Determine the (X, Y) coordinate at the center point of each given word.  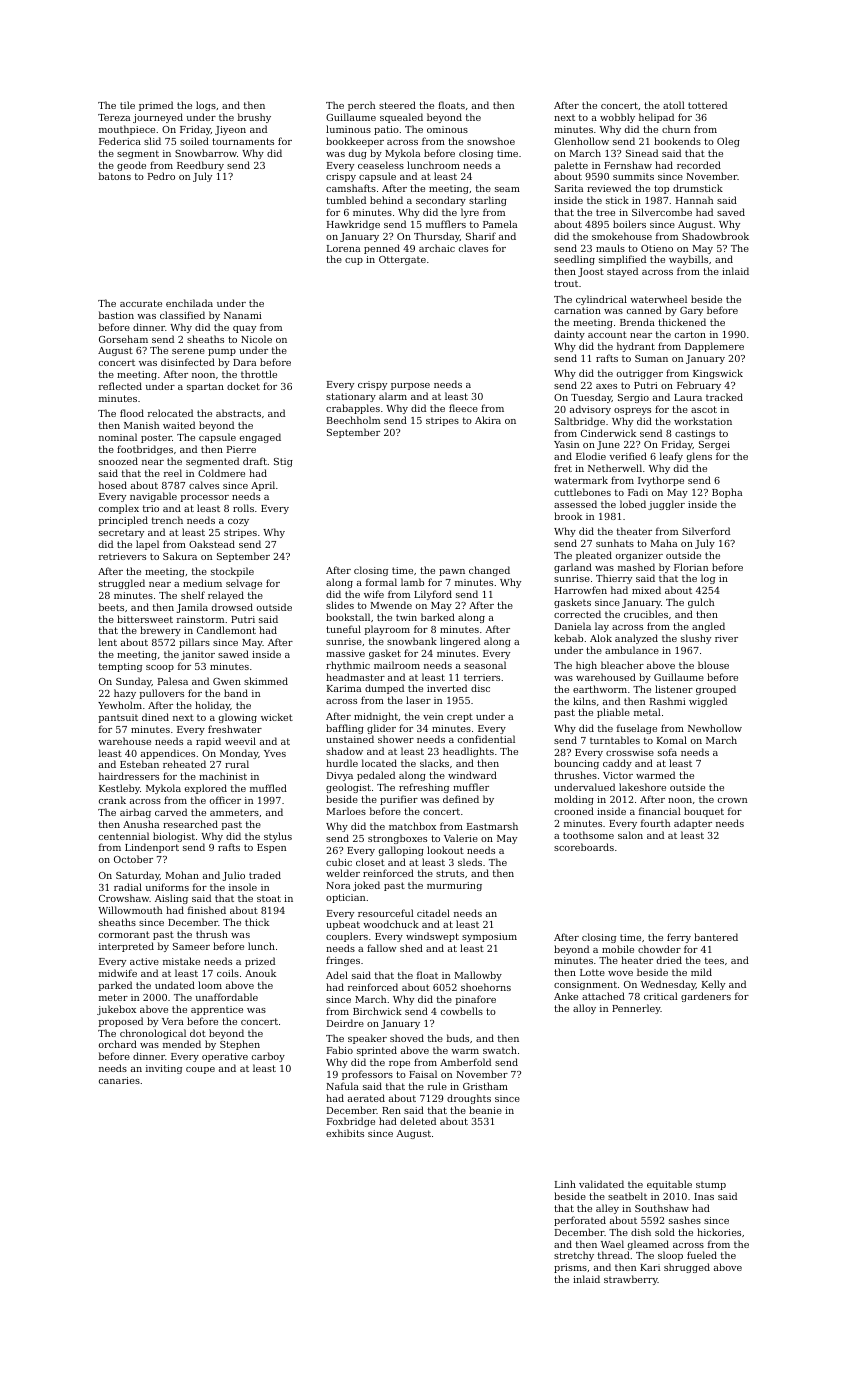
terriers (482, 677)
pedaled (376, 776)
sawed (233, 654)
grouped (716, 690)
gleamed (648, 1245)
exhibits (345, 1133)
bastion (116, 315)
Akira (488, 420)
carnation (577, 310)
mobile (618, 949)
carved (171, 812)
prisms (570, 1268)
